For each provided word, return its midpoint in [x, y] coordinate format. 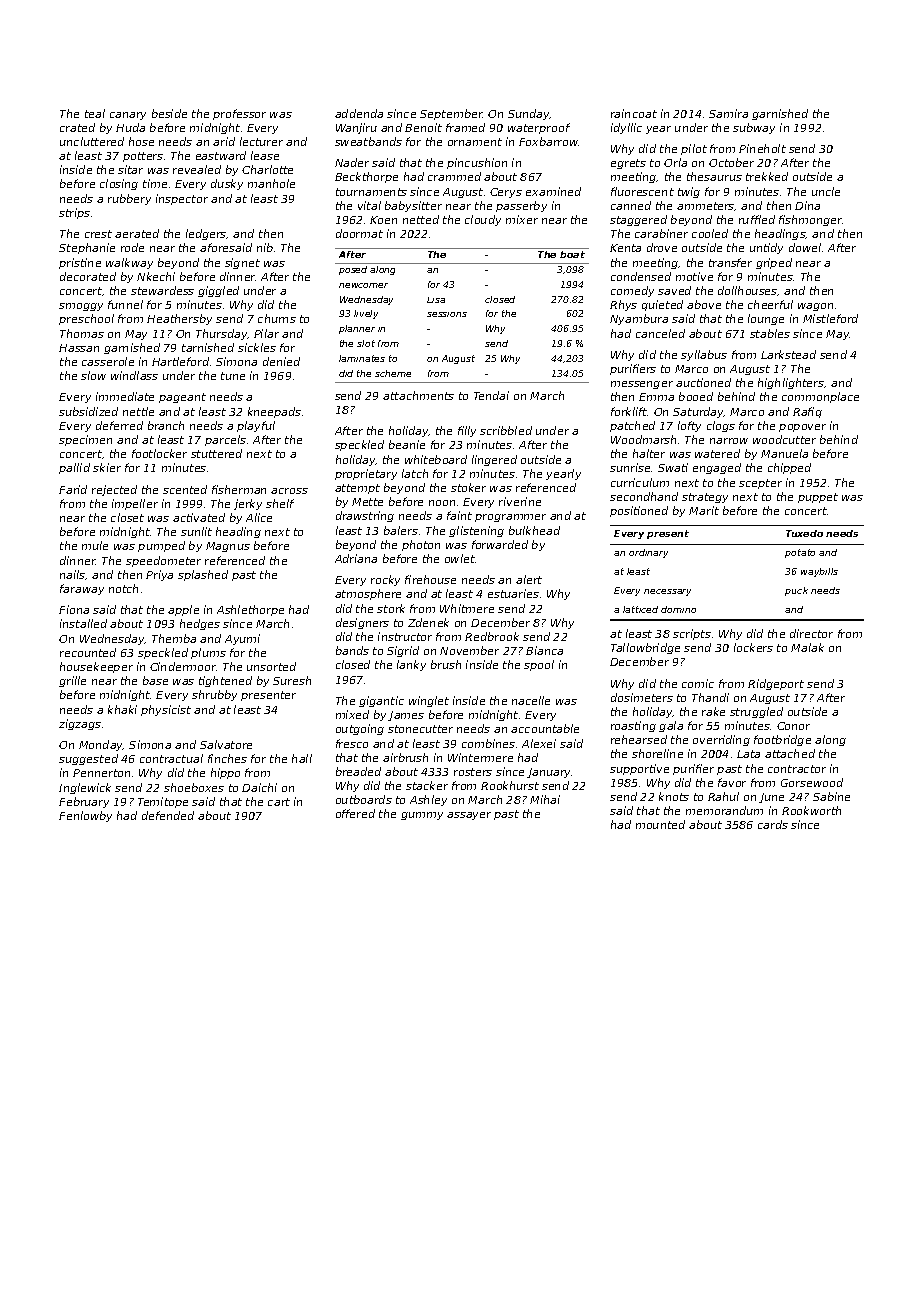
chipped [789, 468]
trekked [767, 176]
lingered [494, 460]
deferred [119, 425]
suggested [88, 759]
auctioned [703, 382]
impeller [135, 504]
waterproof [539, 128]
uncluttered [92, 141]
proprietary [366, 474]
